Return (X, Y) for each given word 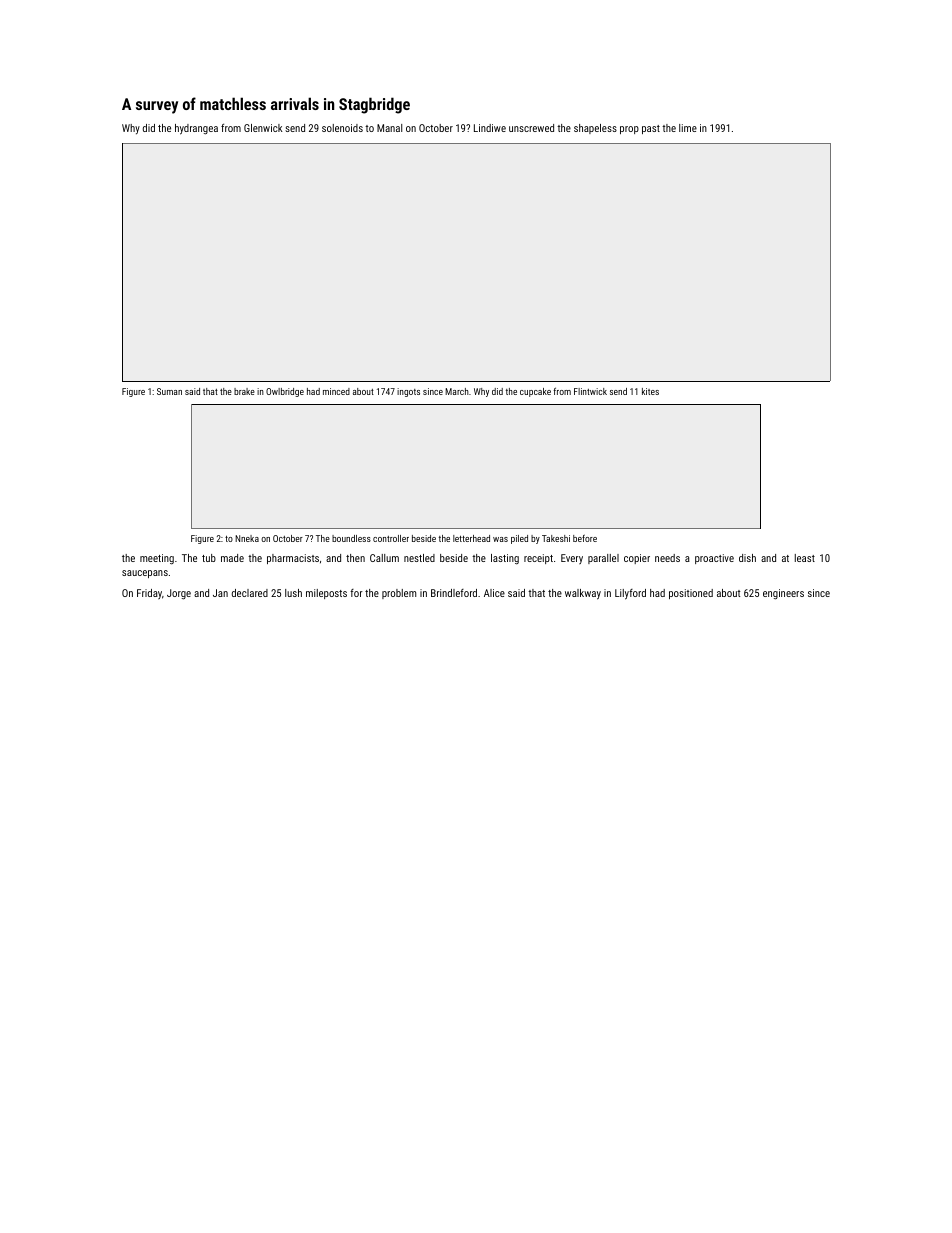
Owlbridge (285, 392)
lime (688, 128)
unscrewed (531, 128)
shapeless (595, 129)
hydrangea (196, 129)
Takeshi (556, 538)
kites (650, 391)
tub (209, 558)
